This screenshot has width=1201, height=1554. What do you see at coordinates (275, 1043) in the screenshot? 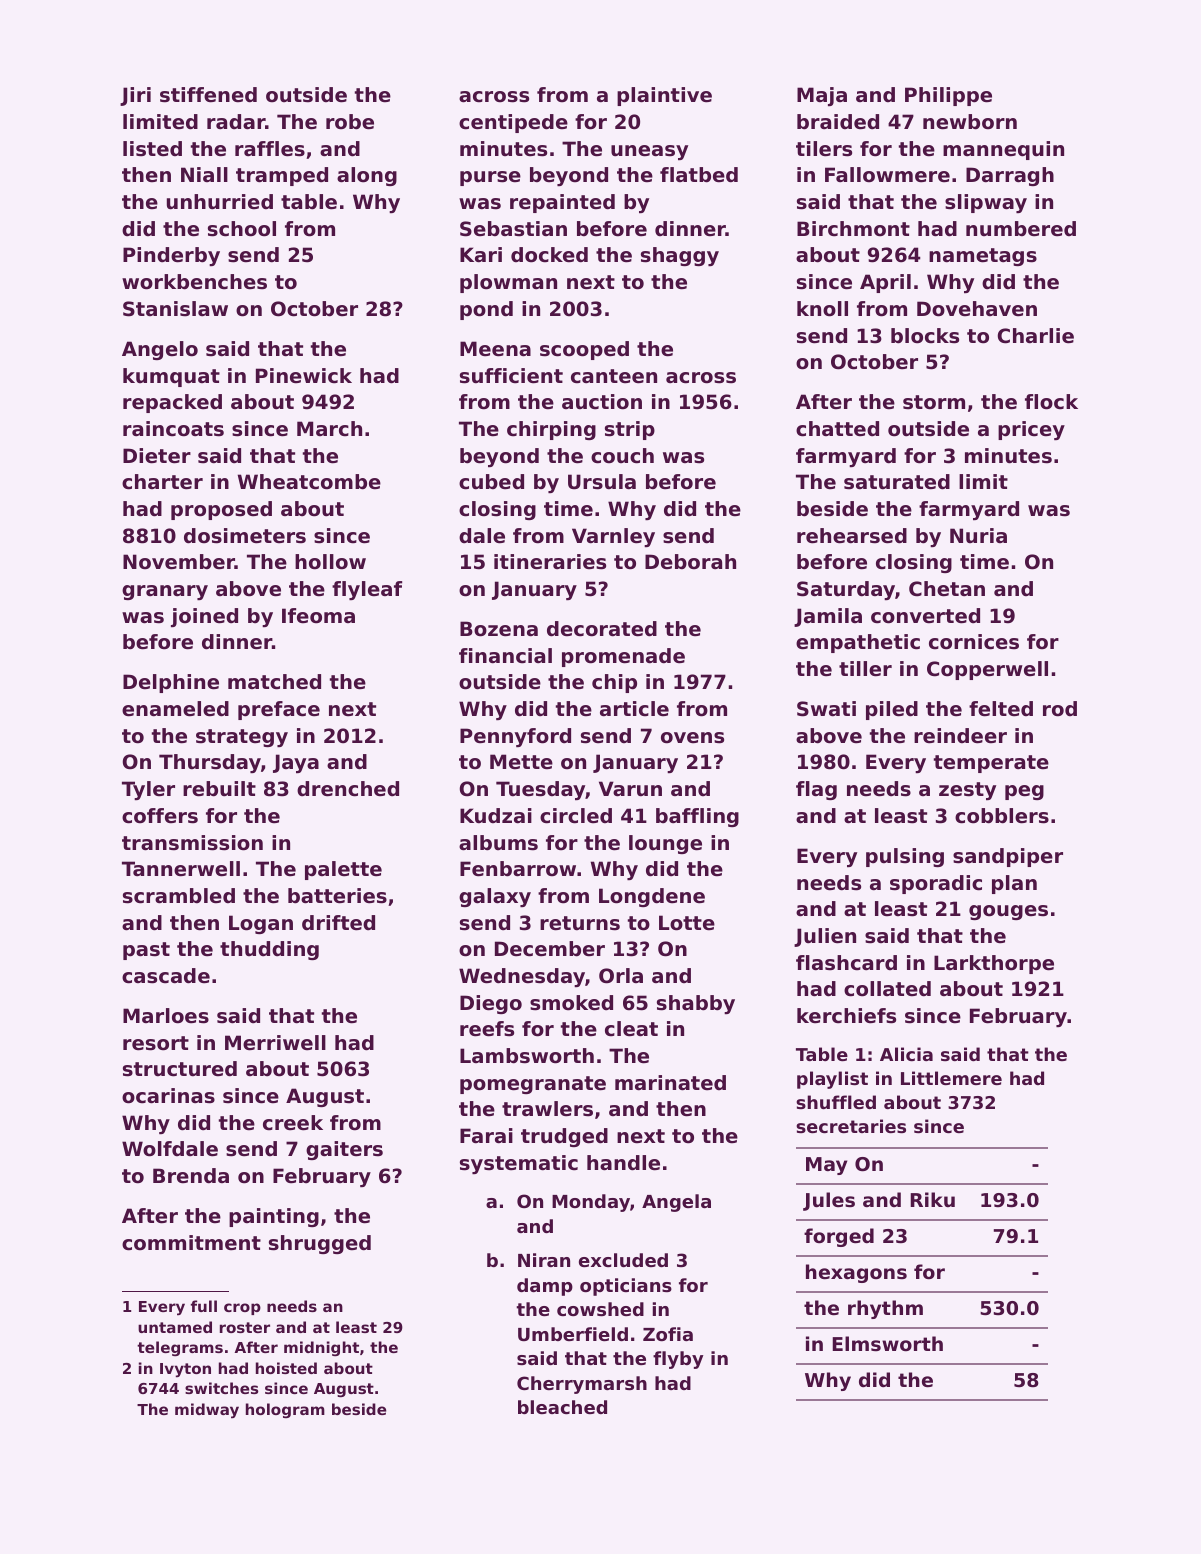
I see `Merriwell` at bounding box center [275, 1043].
